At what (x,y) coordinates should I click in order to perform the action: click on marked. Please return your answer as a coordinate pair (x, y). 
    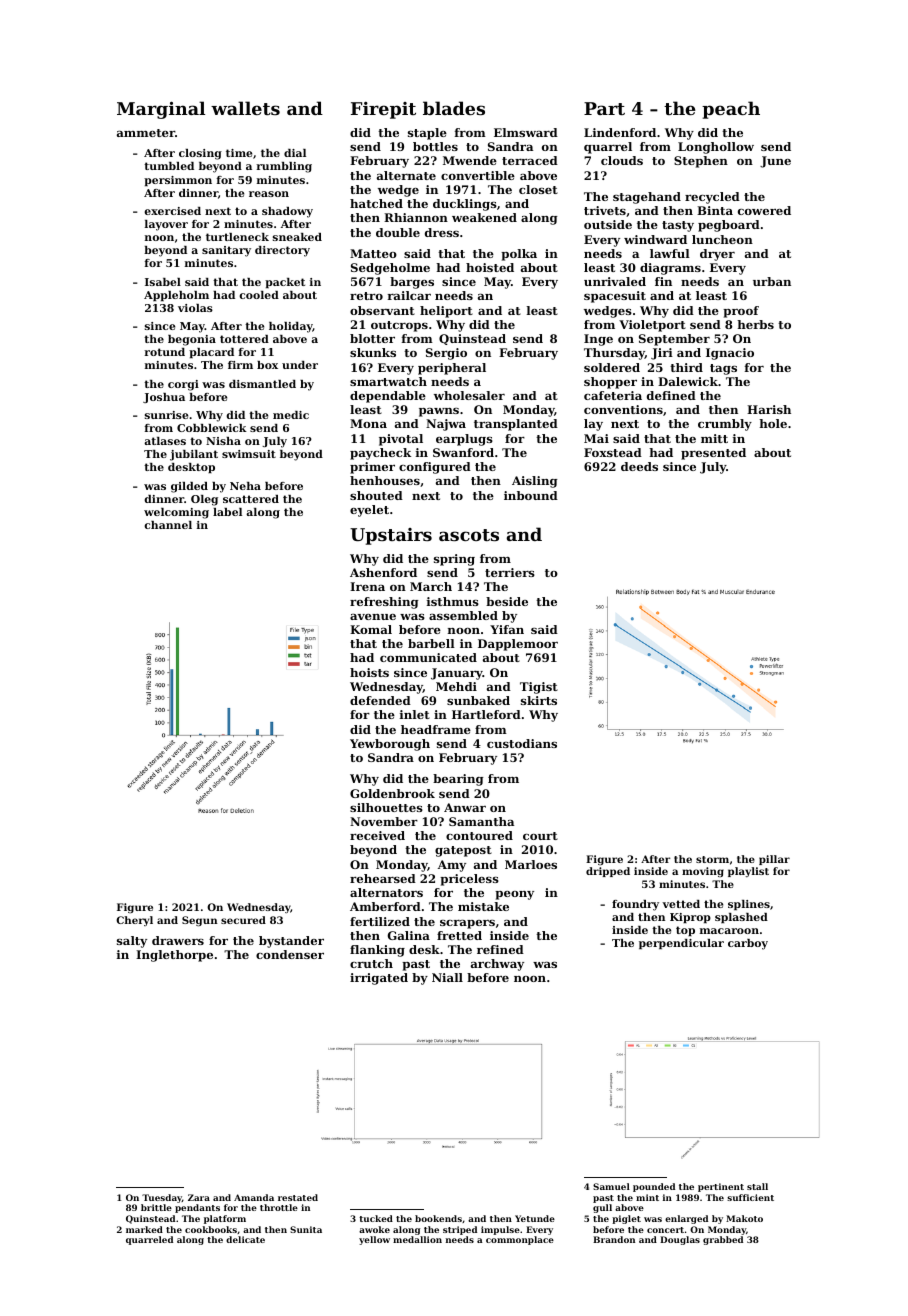
    Looking at the image, I should click on (144, 1229).
